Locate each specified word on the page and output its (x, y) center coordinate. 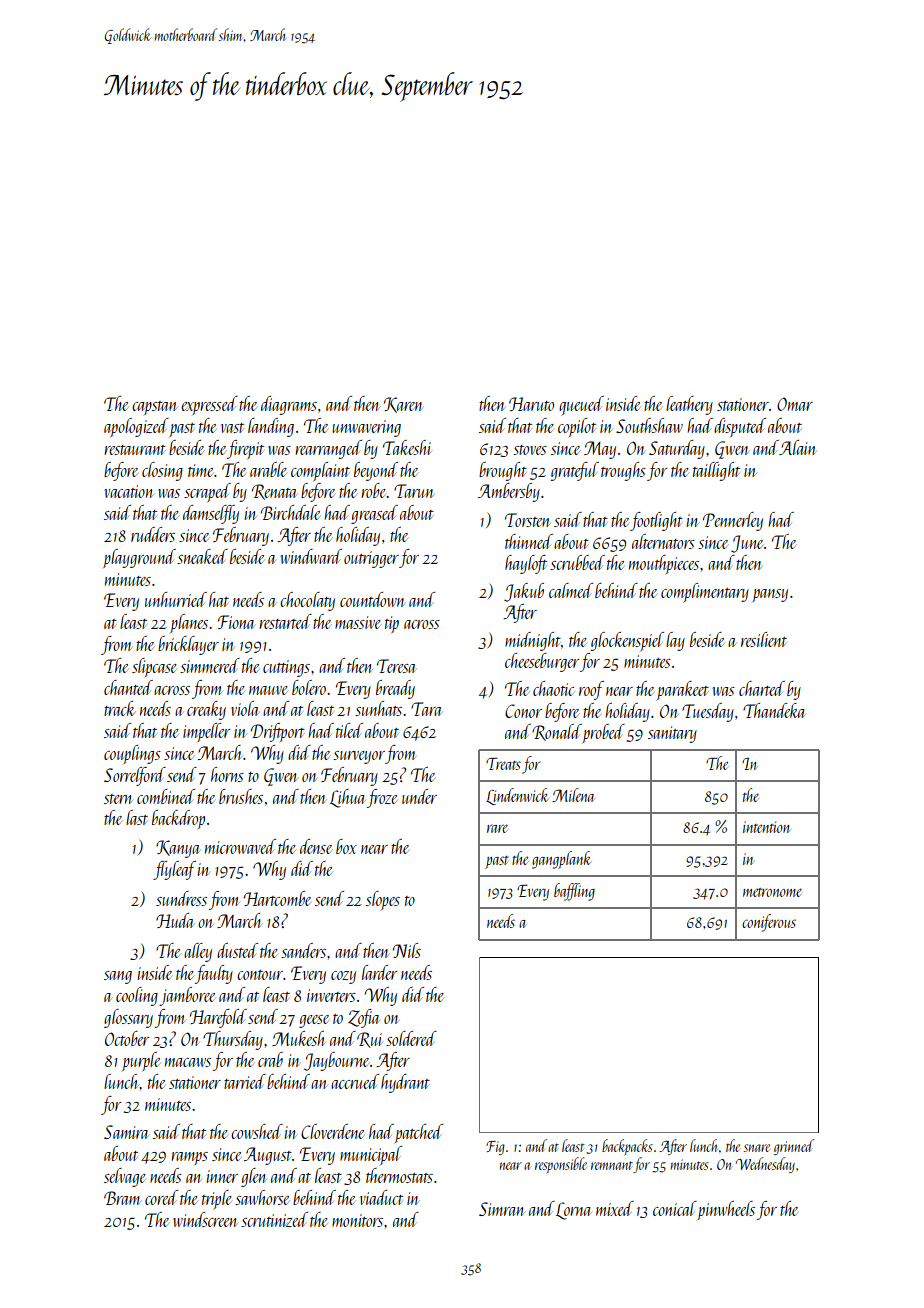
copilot (577, 427)
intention (766, 827)
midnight (533, 641)
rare (497, 828)
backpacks (627, 1147)
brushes (241, 796)
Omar (795, 404)
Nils (407, 950)
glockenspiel (627, 641)
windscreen (205, 1219)
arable (268, 469)
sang (118, 977)
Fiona (237, 622)
